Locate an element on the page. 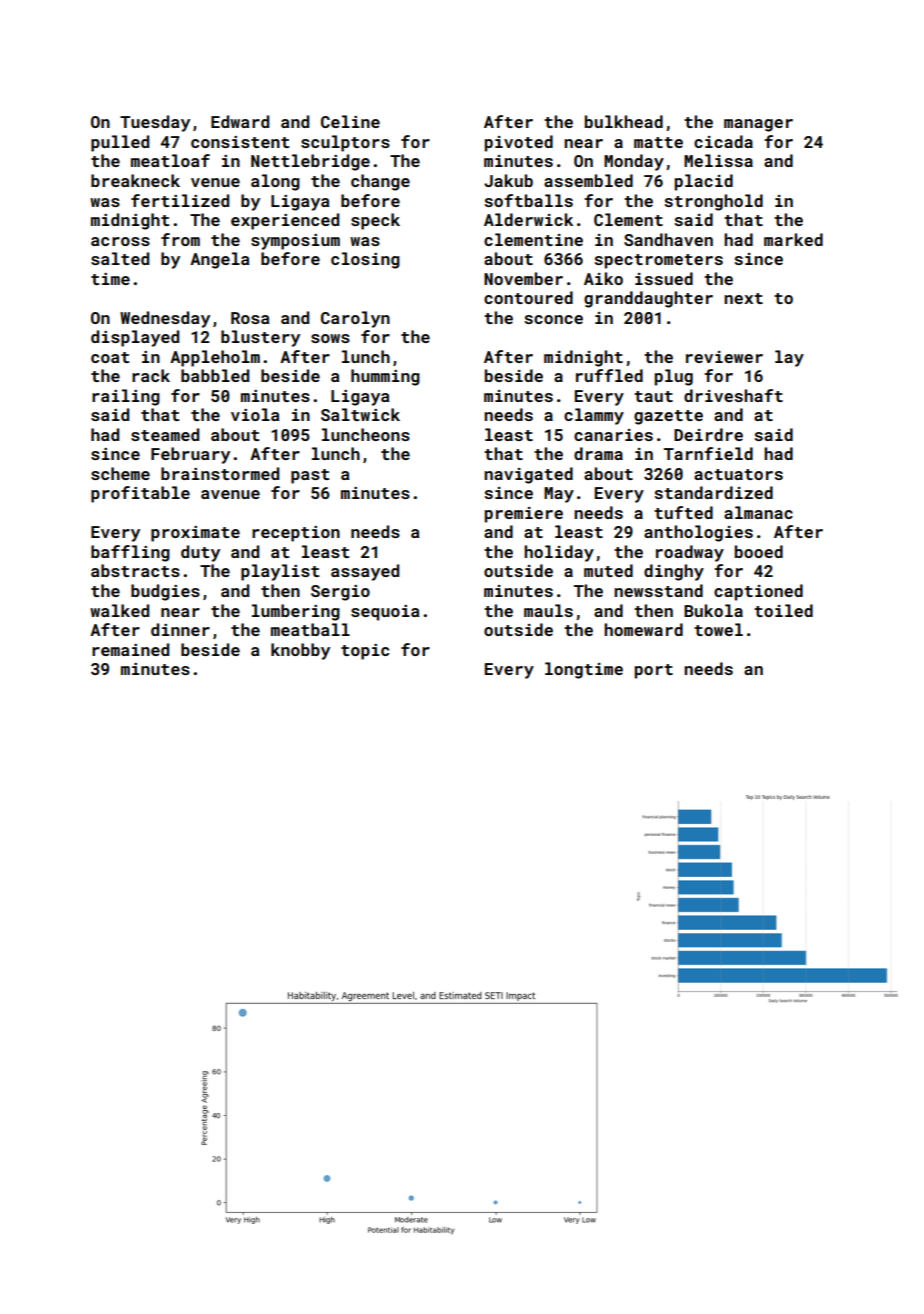 The height and width of the image is (1314, 924). pivoted is located at coordinates (519, 143).
